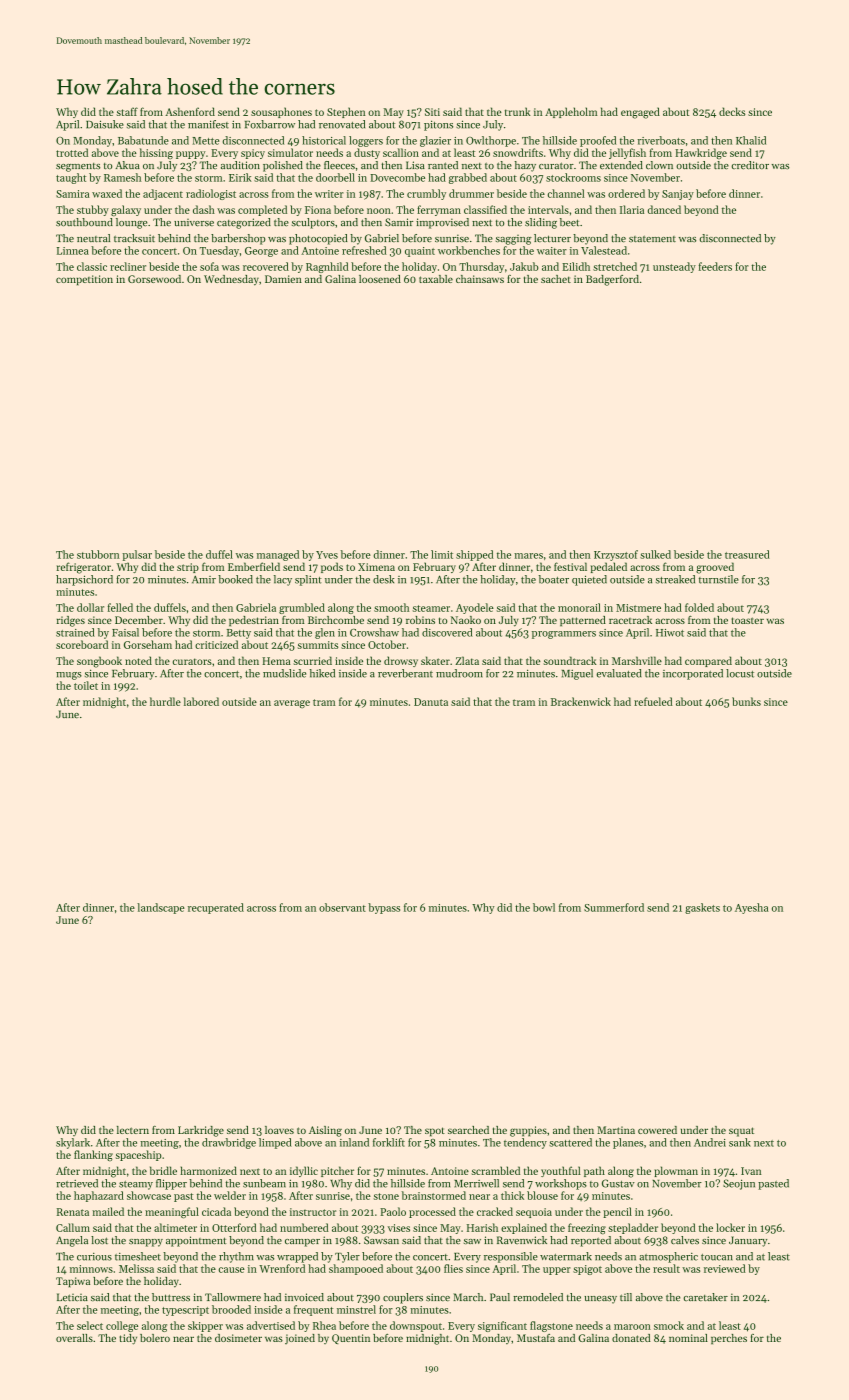 The image size is (849, 1400). What do you see at coordinates (216, 908) in the screenshot?
I see `recuperated` at bounding box center [216, 908].
